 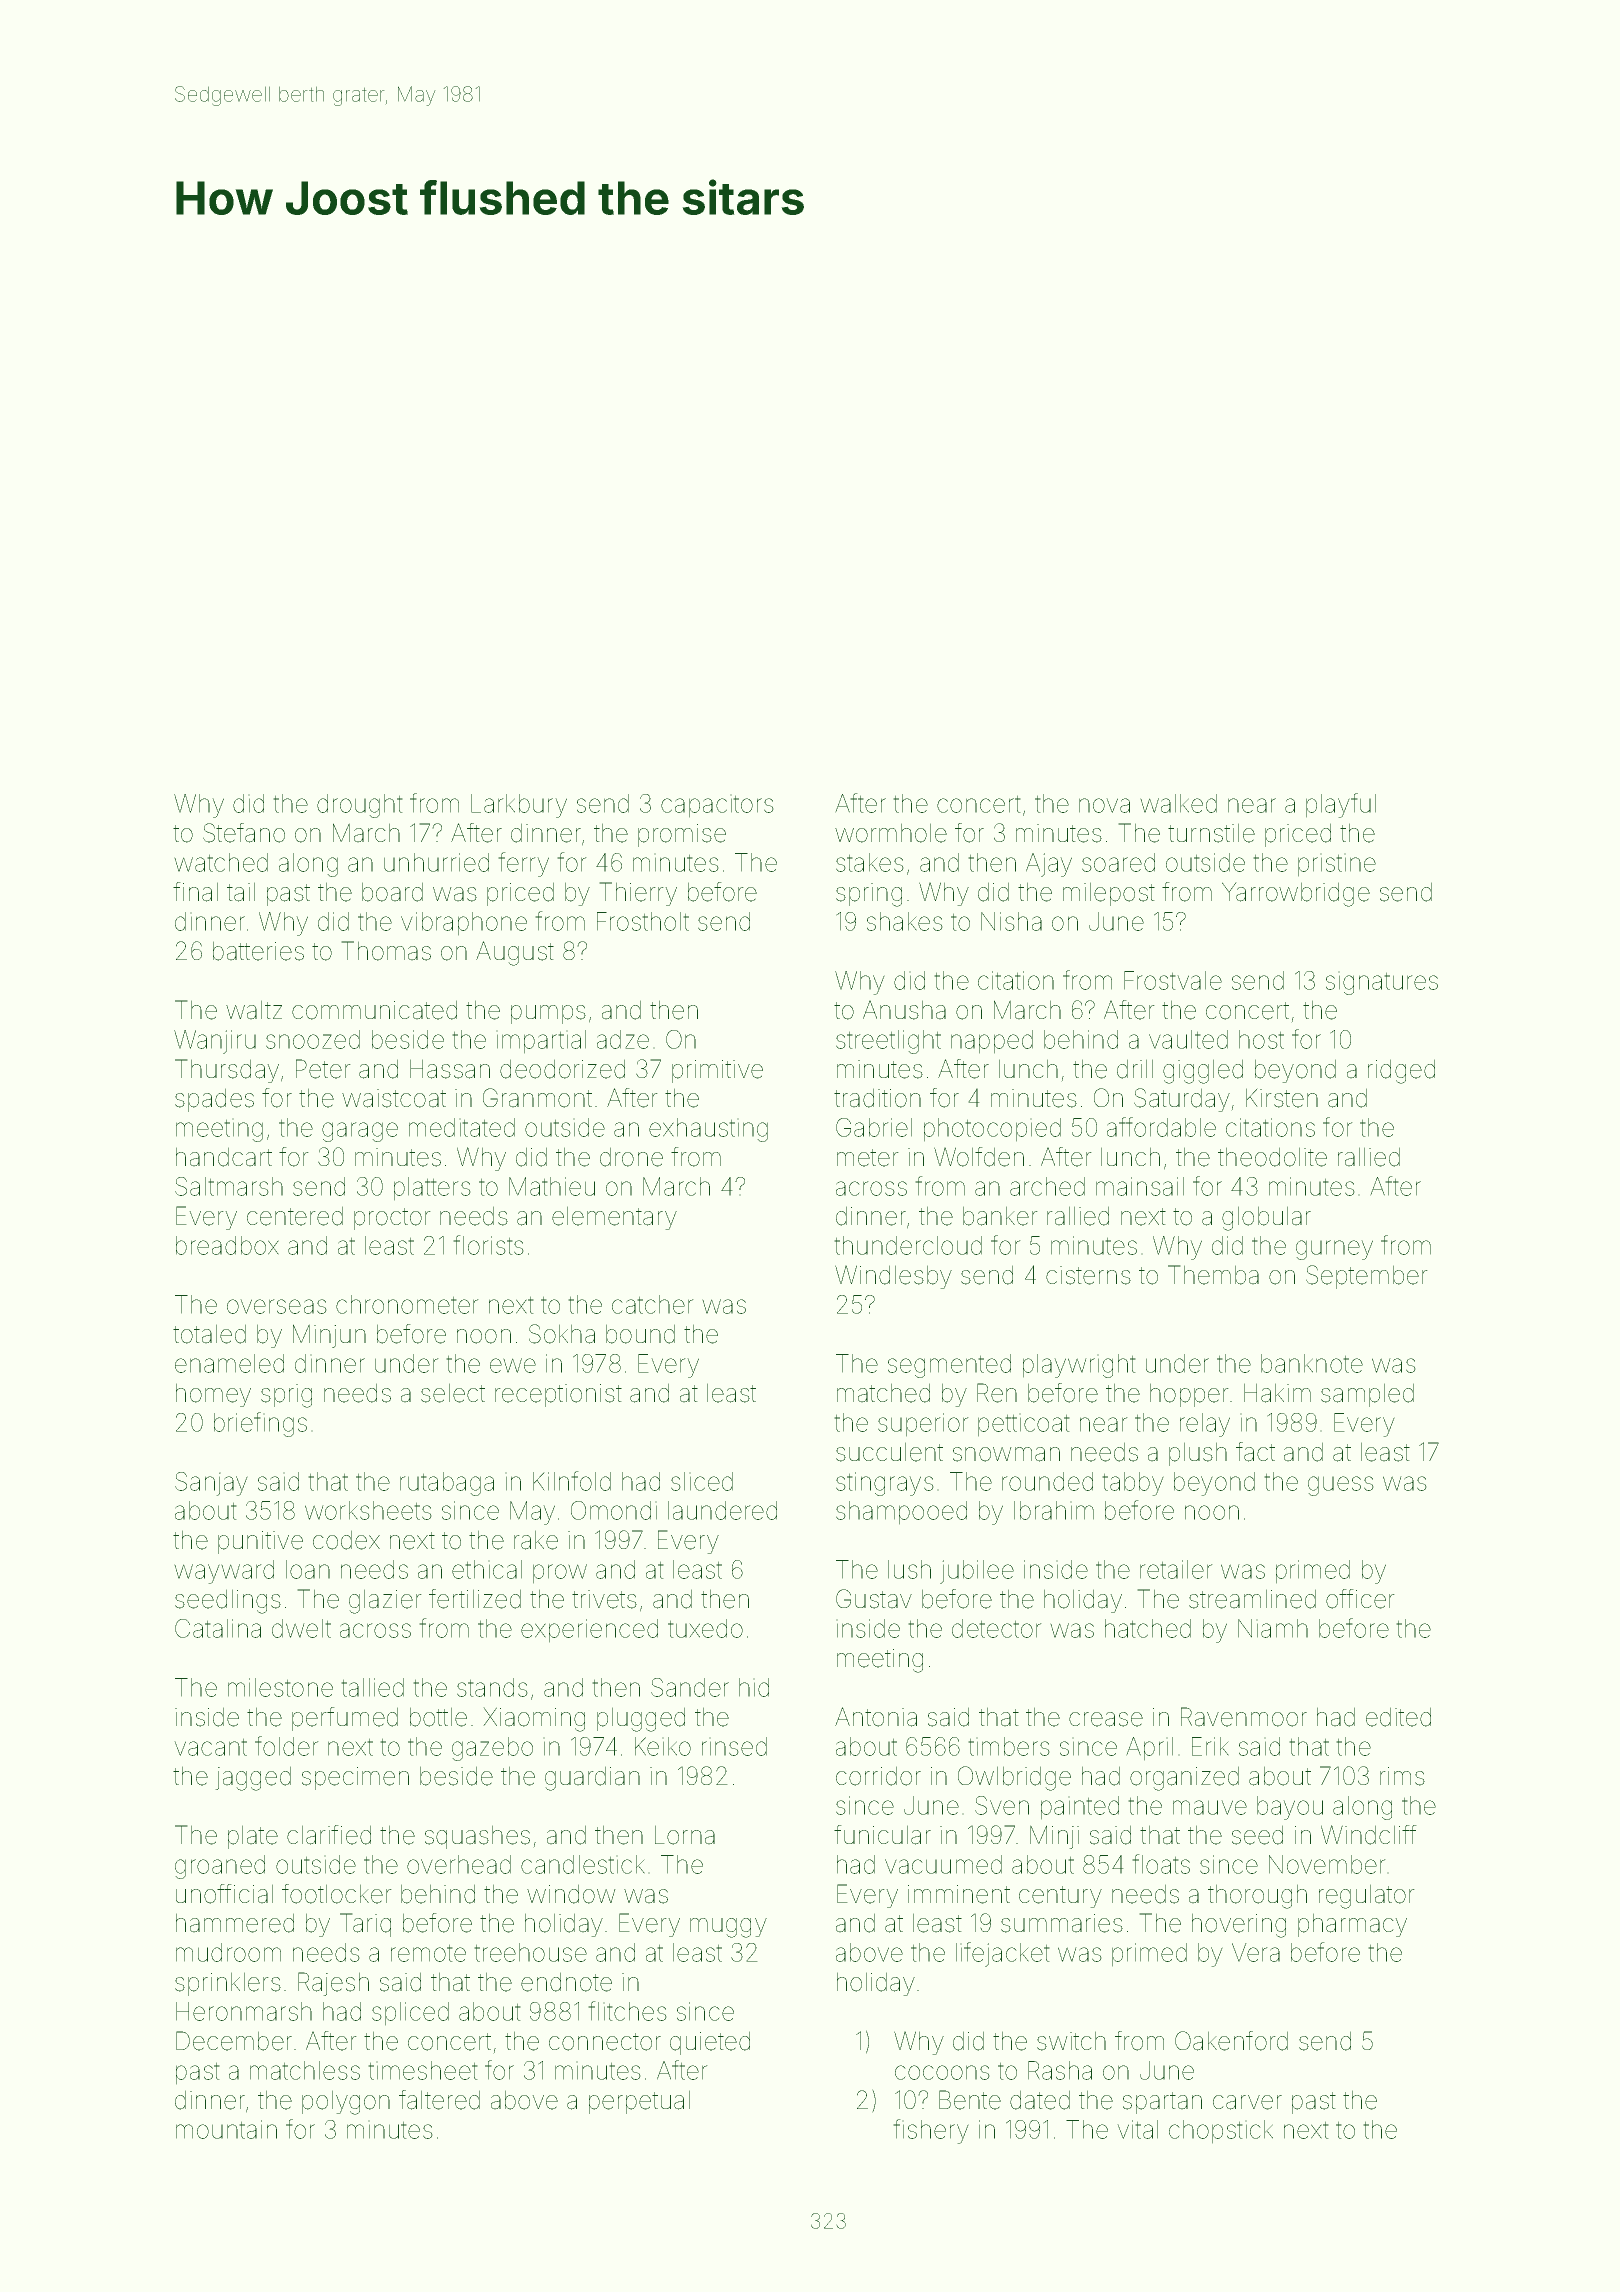 I want to click on mountain, so click(x=226, y=2129).
